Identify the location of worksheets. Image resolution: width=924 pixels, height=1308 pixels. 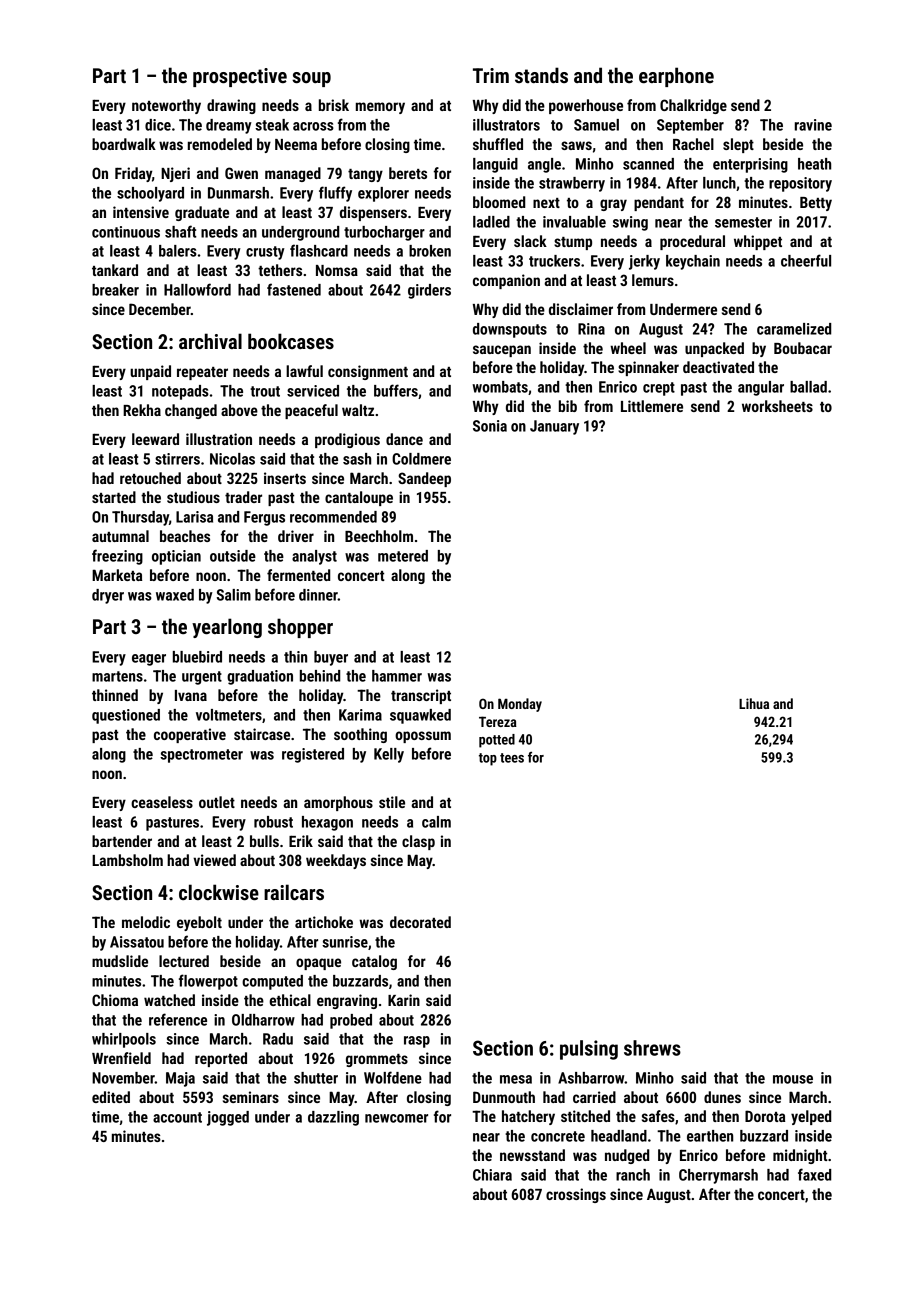
(777, 406).
